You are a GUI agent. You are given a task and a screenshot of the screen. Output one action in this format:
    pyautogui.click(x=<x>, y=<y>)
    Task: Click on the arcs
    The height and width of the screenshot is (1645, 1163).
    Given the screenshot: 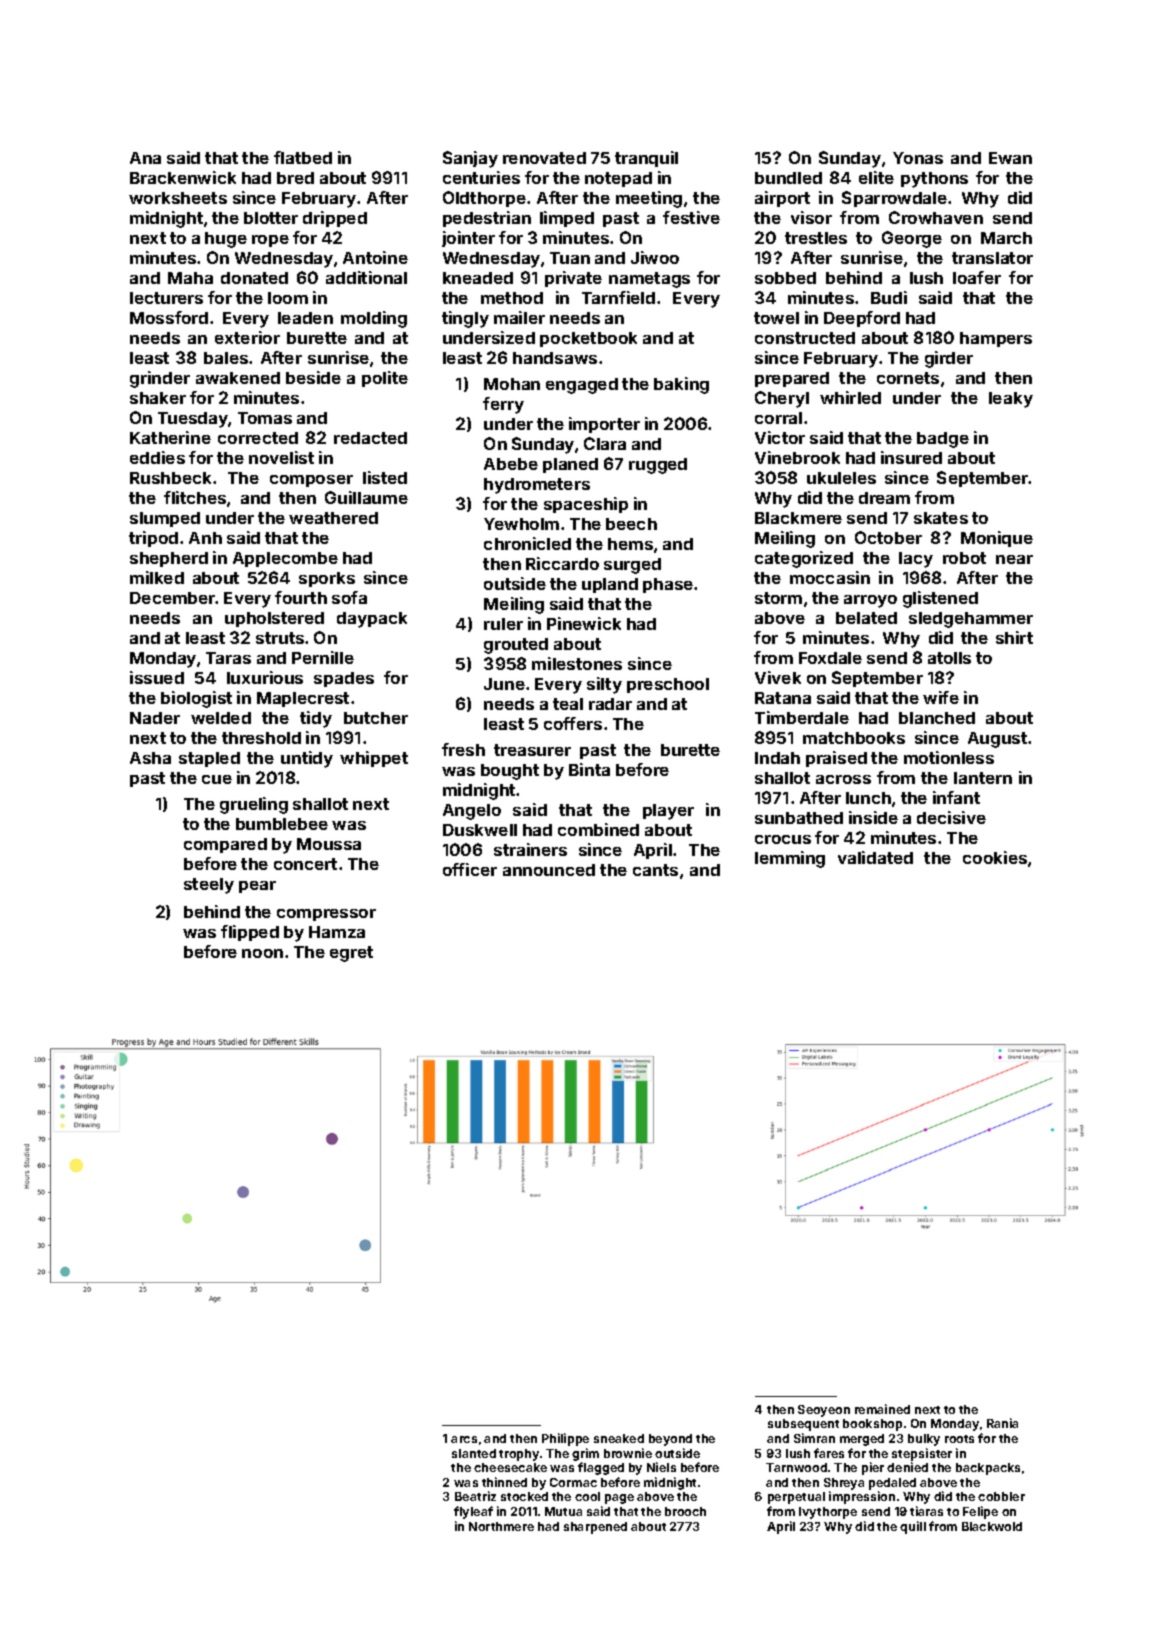 What is the action you would take?
    pyautogui.click(x=464, y=1439)
